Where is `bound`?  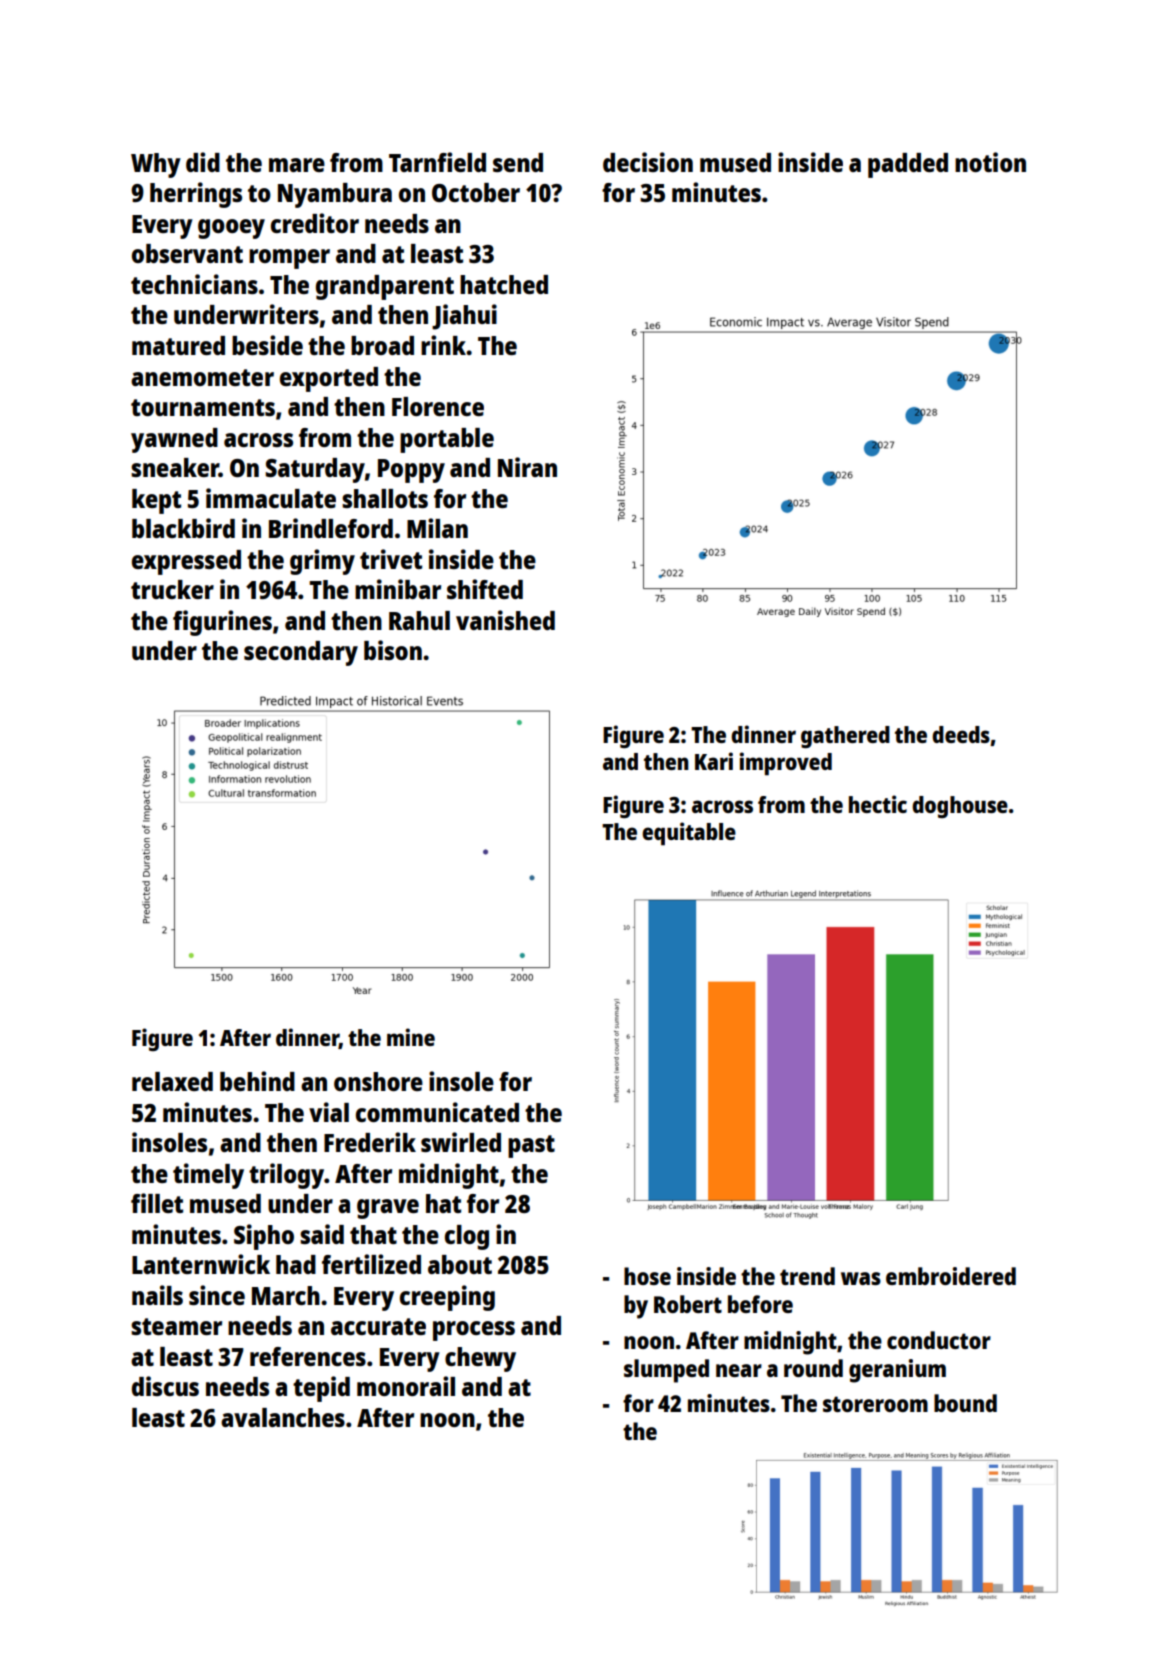
bound is located at coordinates (965, 1403).
